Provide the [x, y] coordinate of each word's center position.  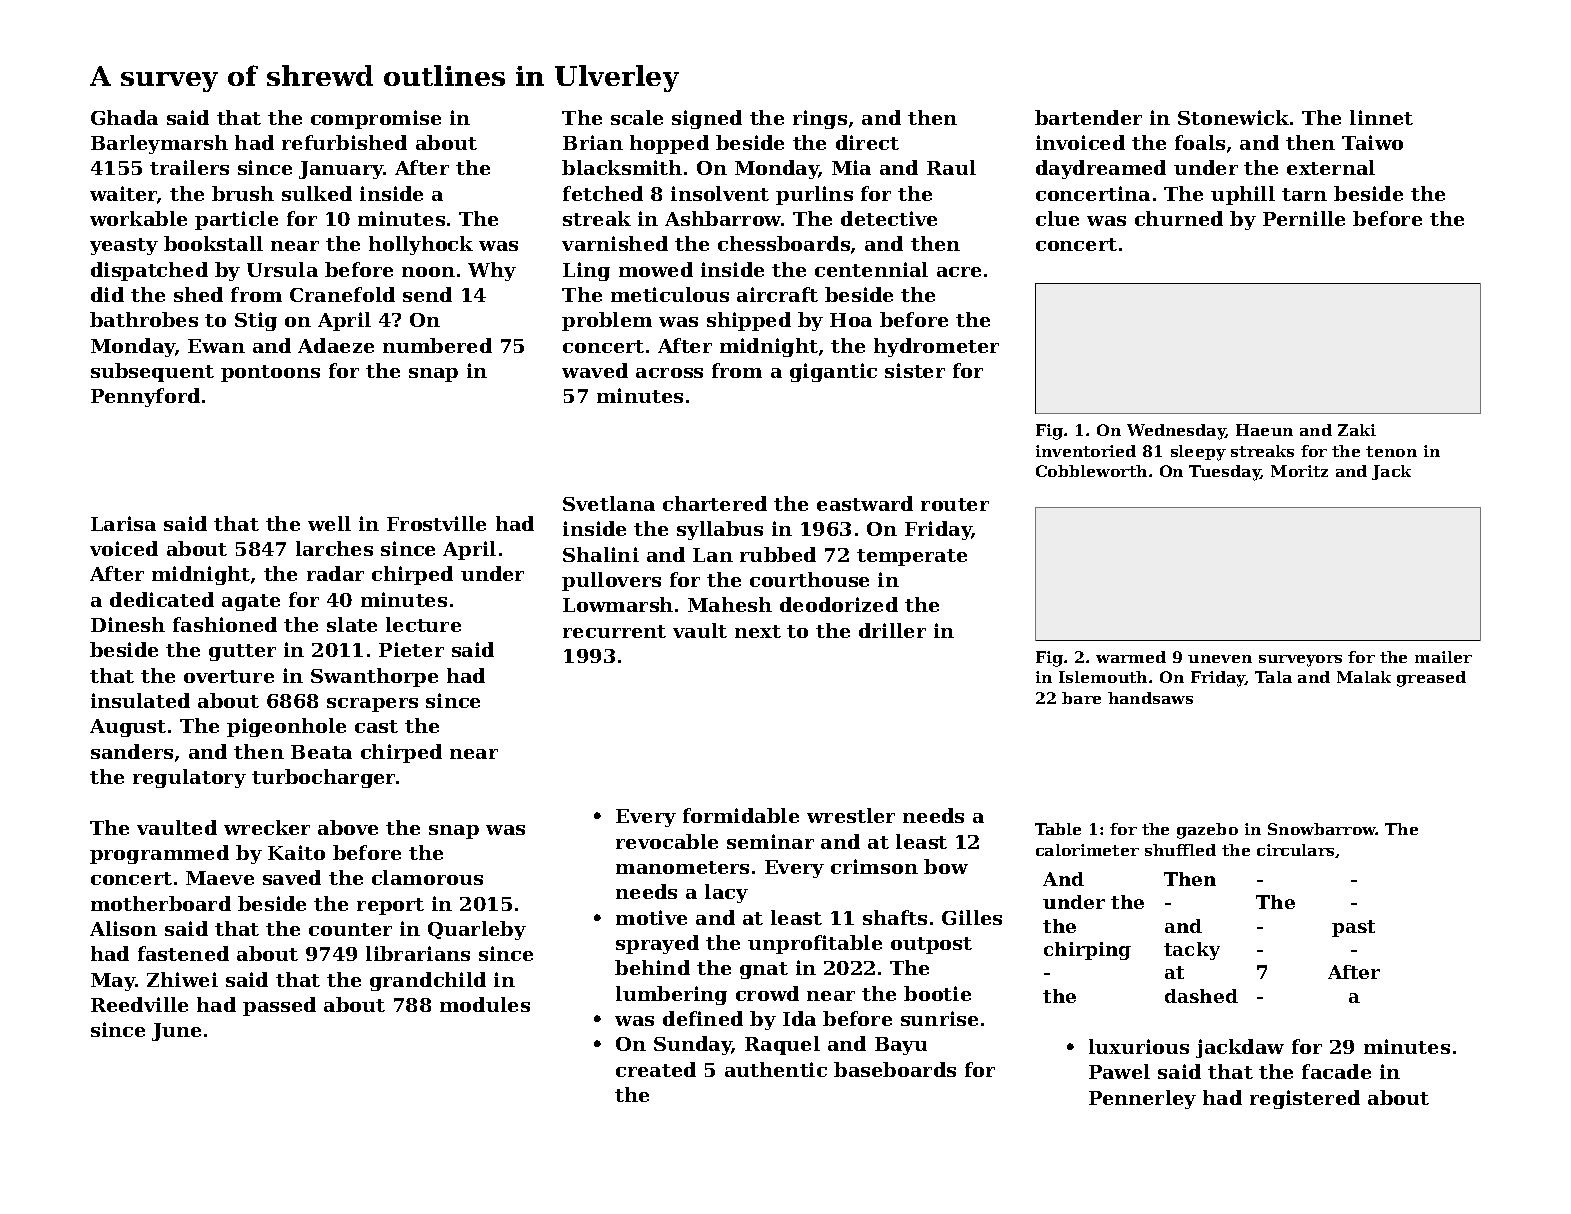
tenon [1391, 451]
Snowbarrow [1322, 829]
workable [138, 218]
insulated [140, 700]
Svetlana [609, 503]
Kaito [296, 852]
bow [946, 866]
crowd [767, 993]
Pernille [1304, 218]
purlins [814, 195]
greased [1431, 679]
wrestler [851, 815]
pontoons [270, 373]
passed [279, 1006]
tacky [1192, 951]
